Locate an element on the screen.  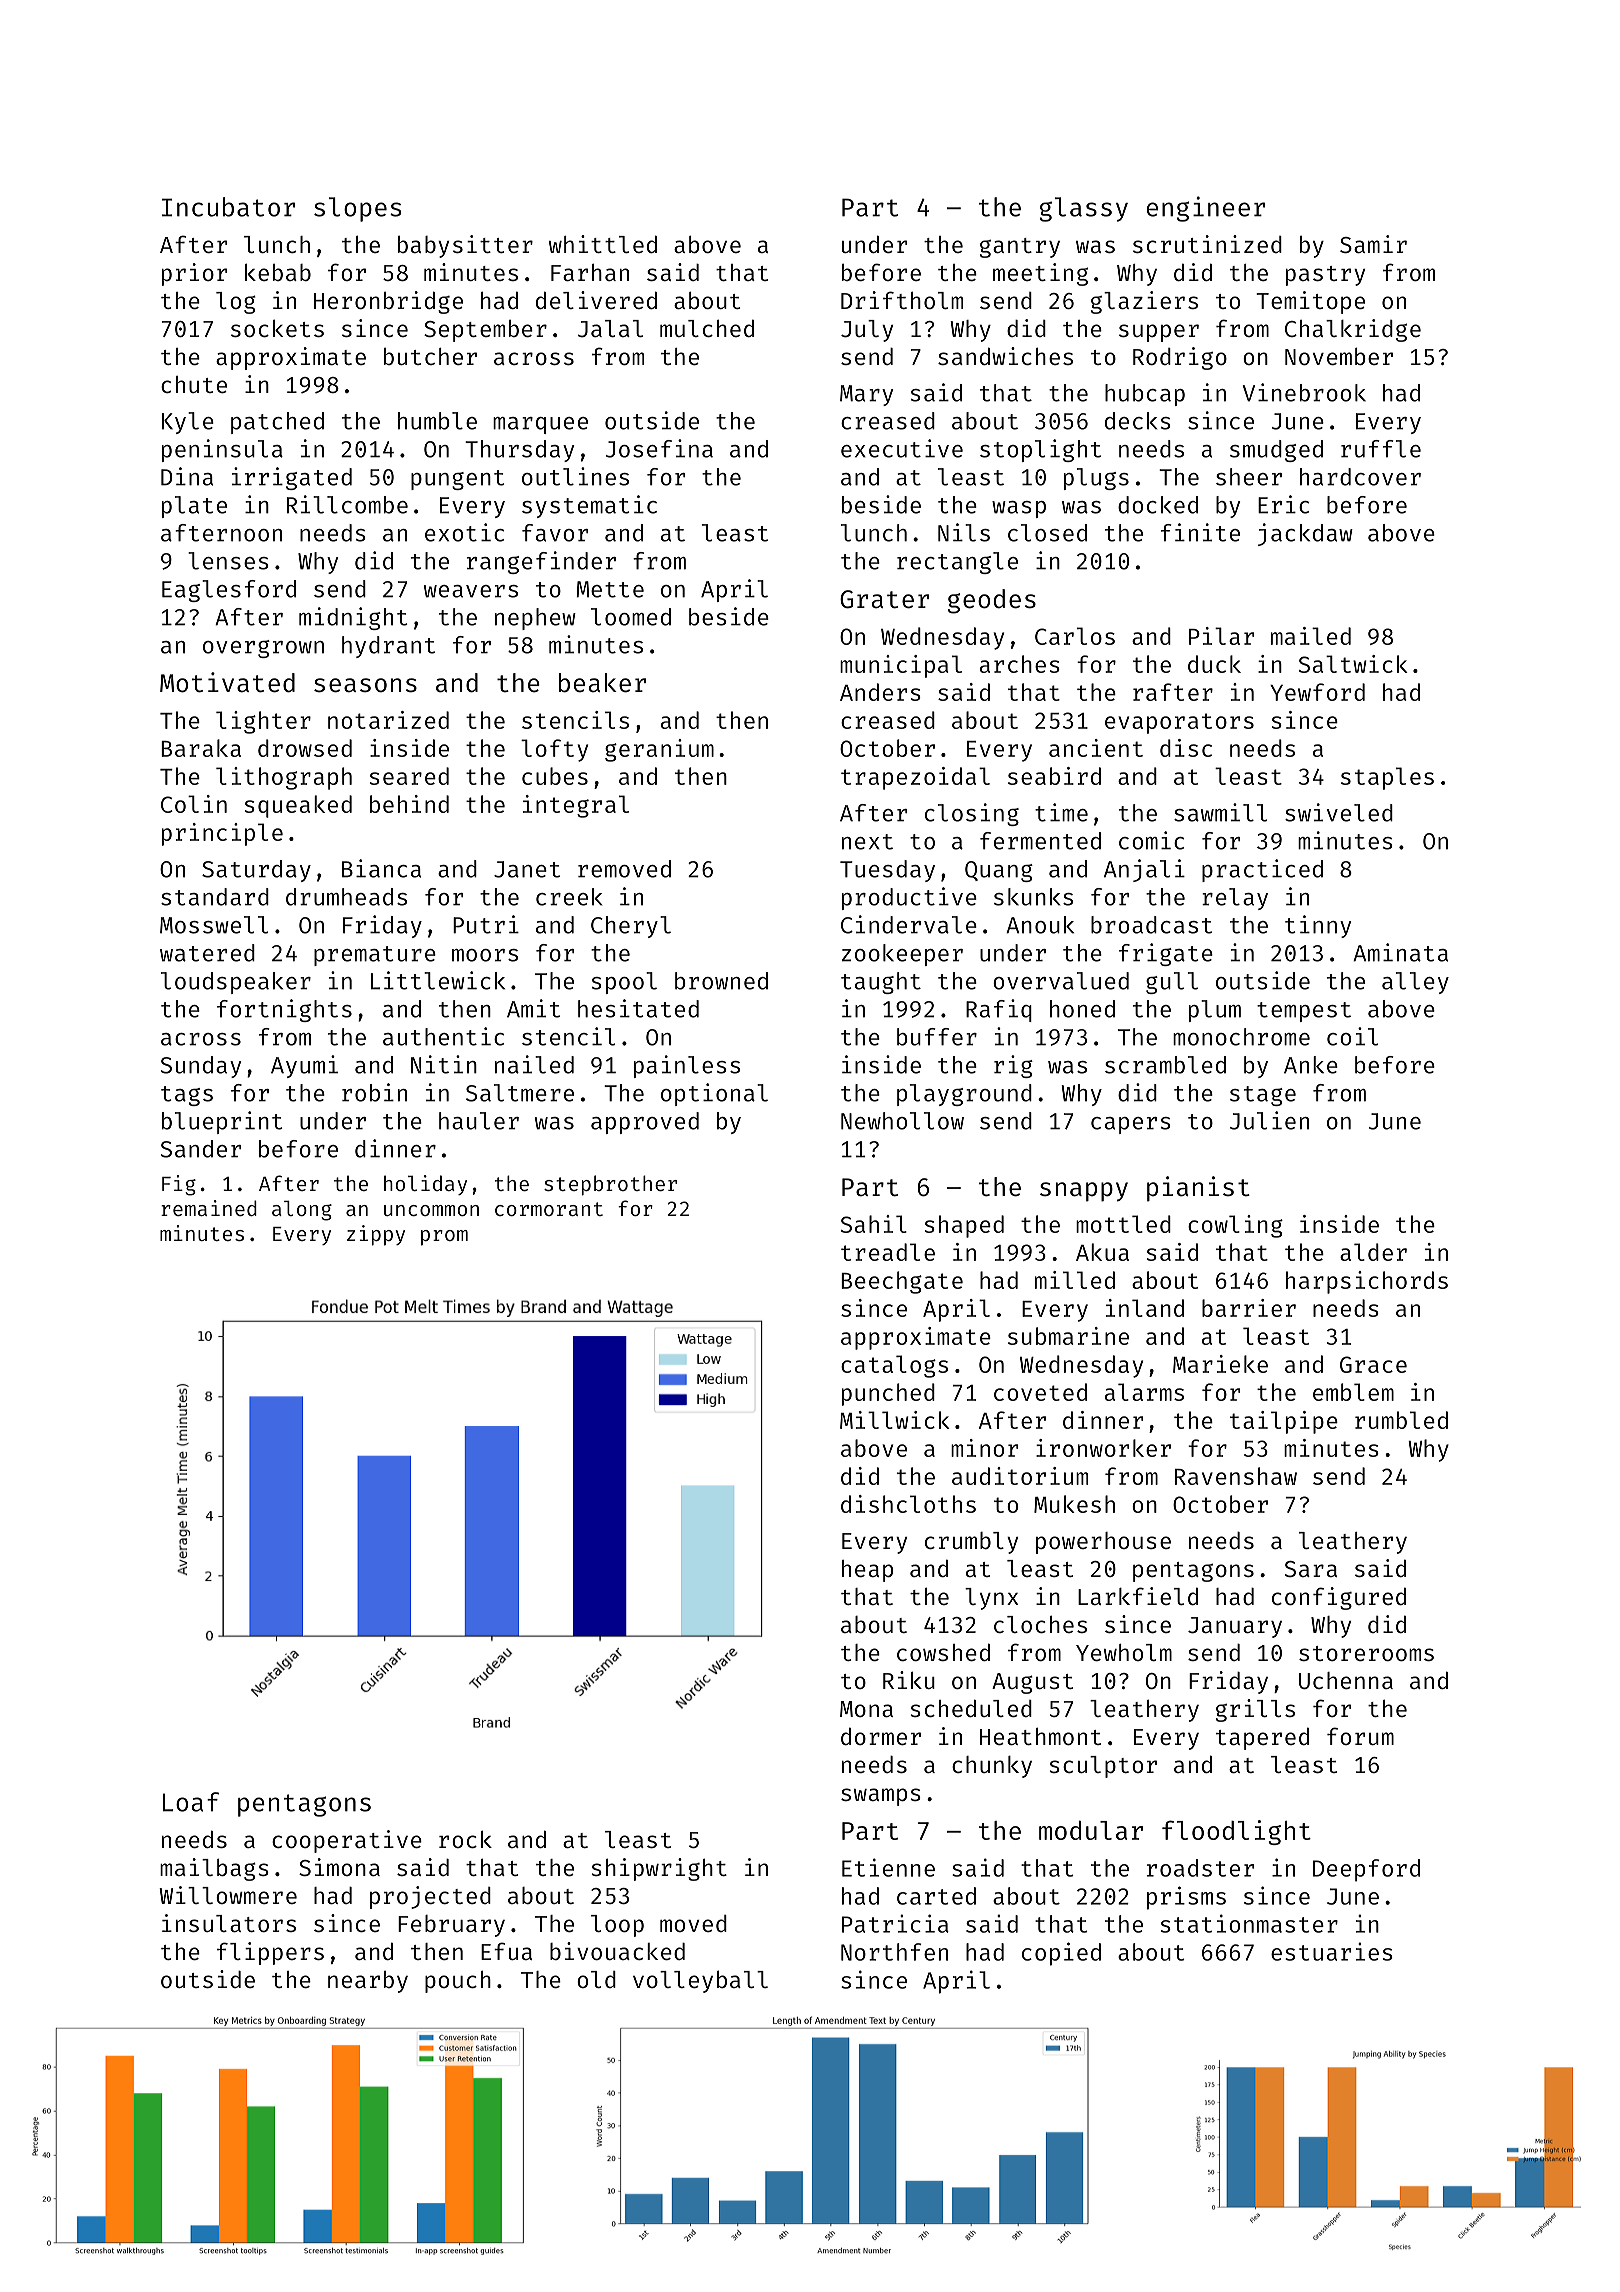
Deepford is located at coordinates (1366, 1870).
